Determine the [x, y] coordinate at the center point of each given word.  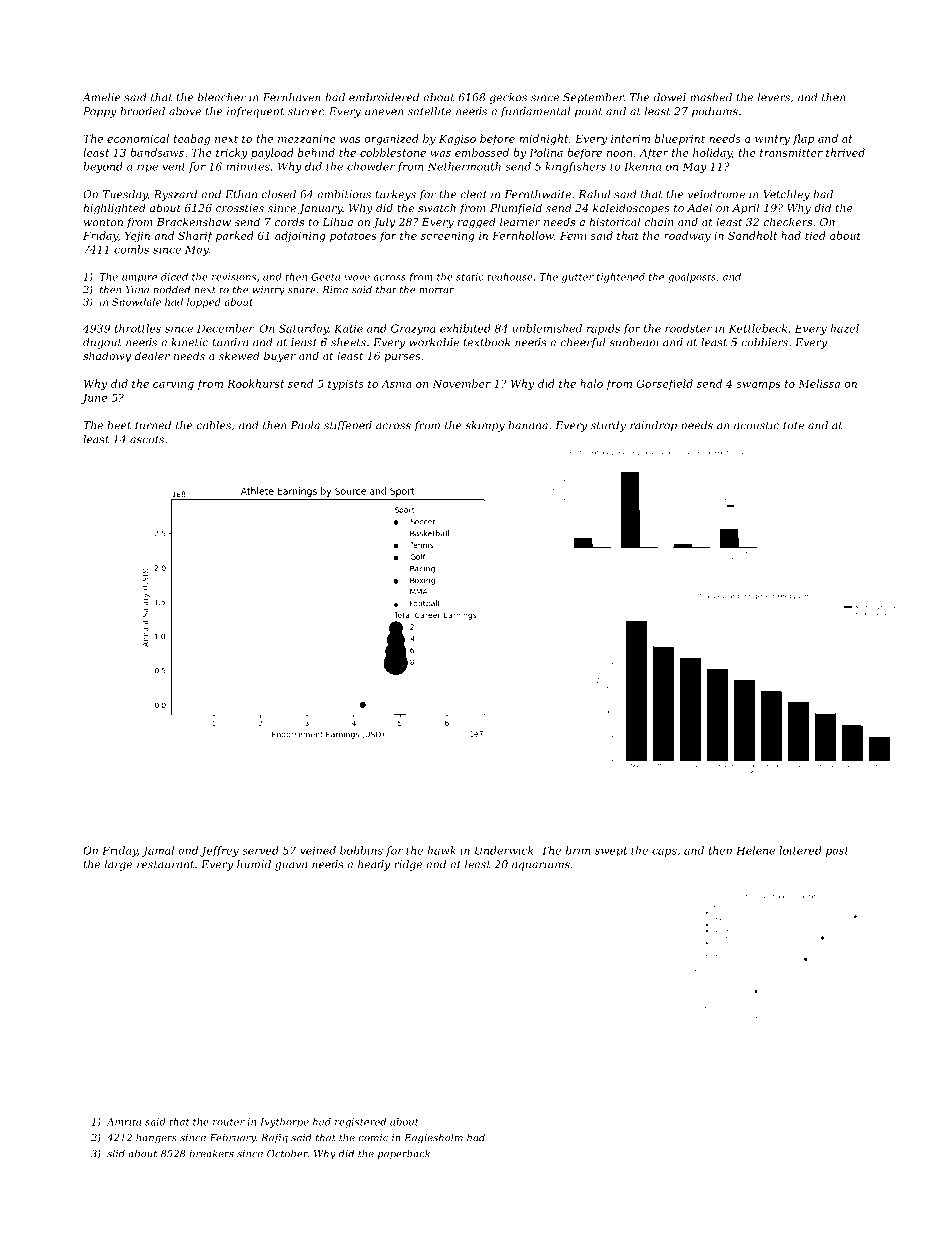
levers [774, 97]
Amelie [102, 97]
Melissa [819, 383]
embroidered [384, 97]
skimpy [485, 426]
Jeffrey [219, 851]
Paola [305, 425]
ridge [408, 865]
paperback [404, 1154]
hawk [441, 850]
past [837, 852]
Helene [755, 850]
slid [116, 1153]
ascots [147, 440]
